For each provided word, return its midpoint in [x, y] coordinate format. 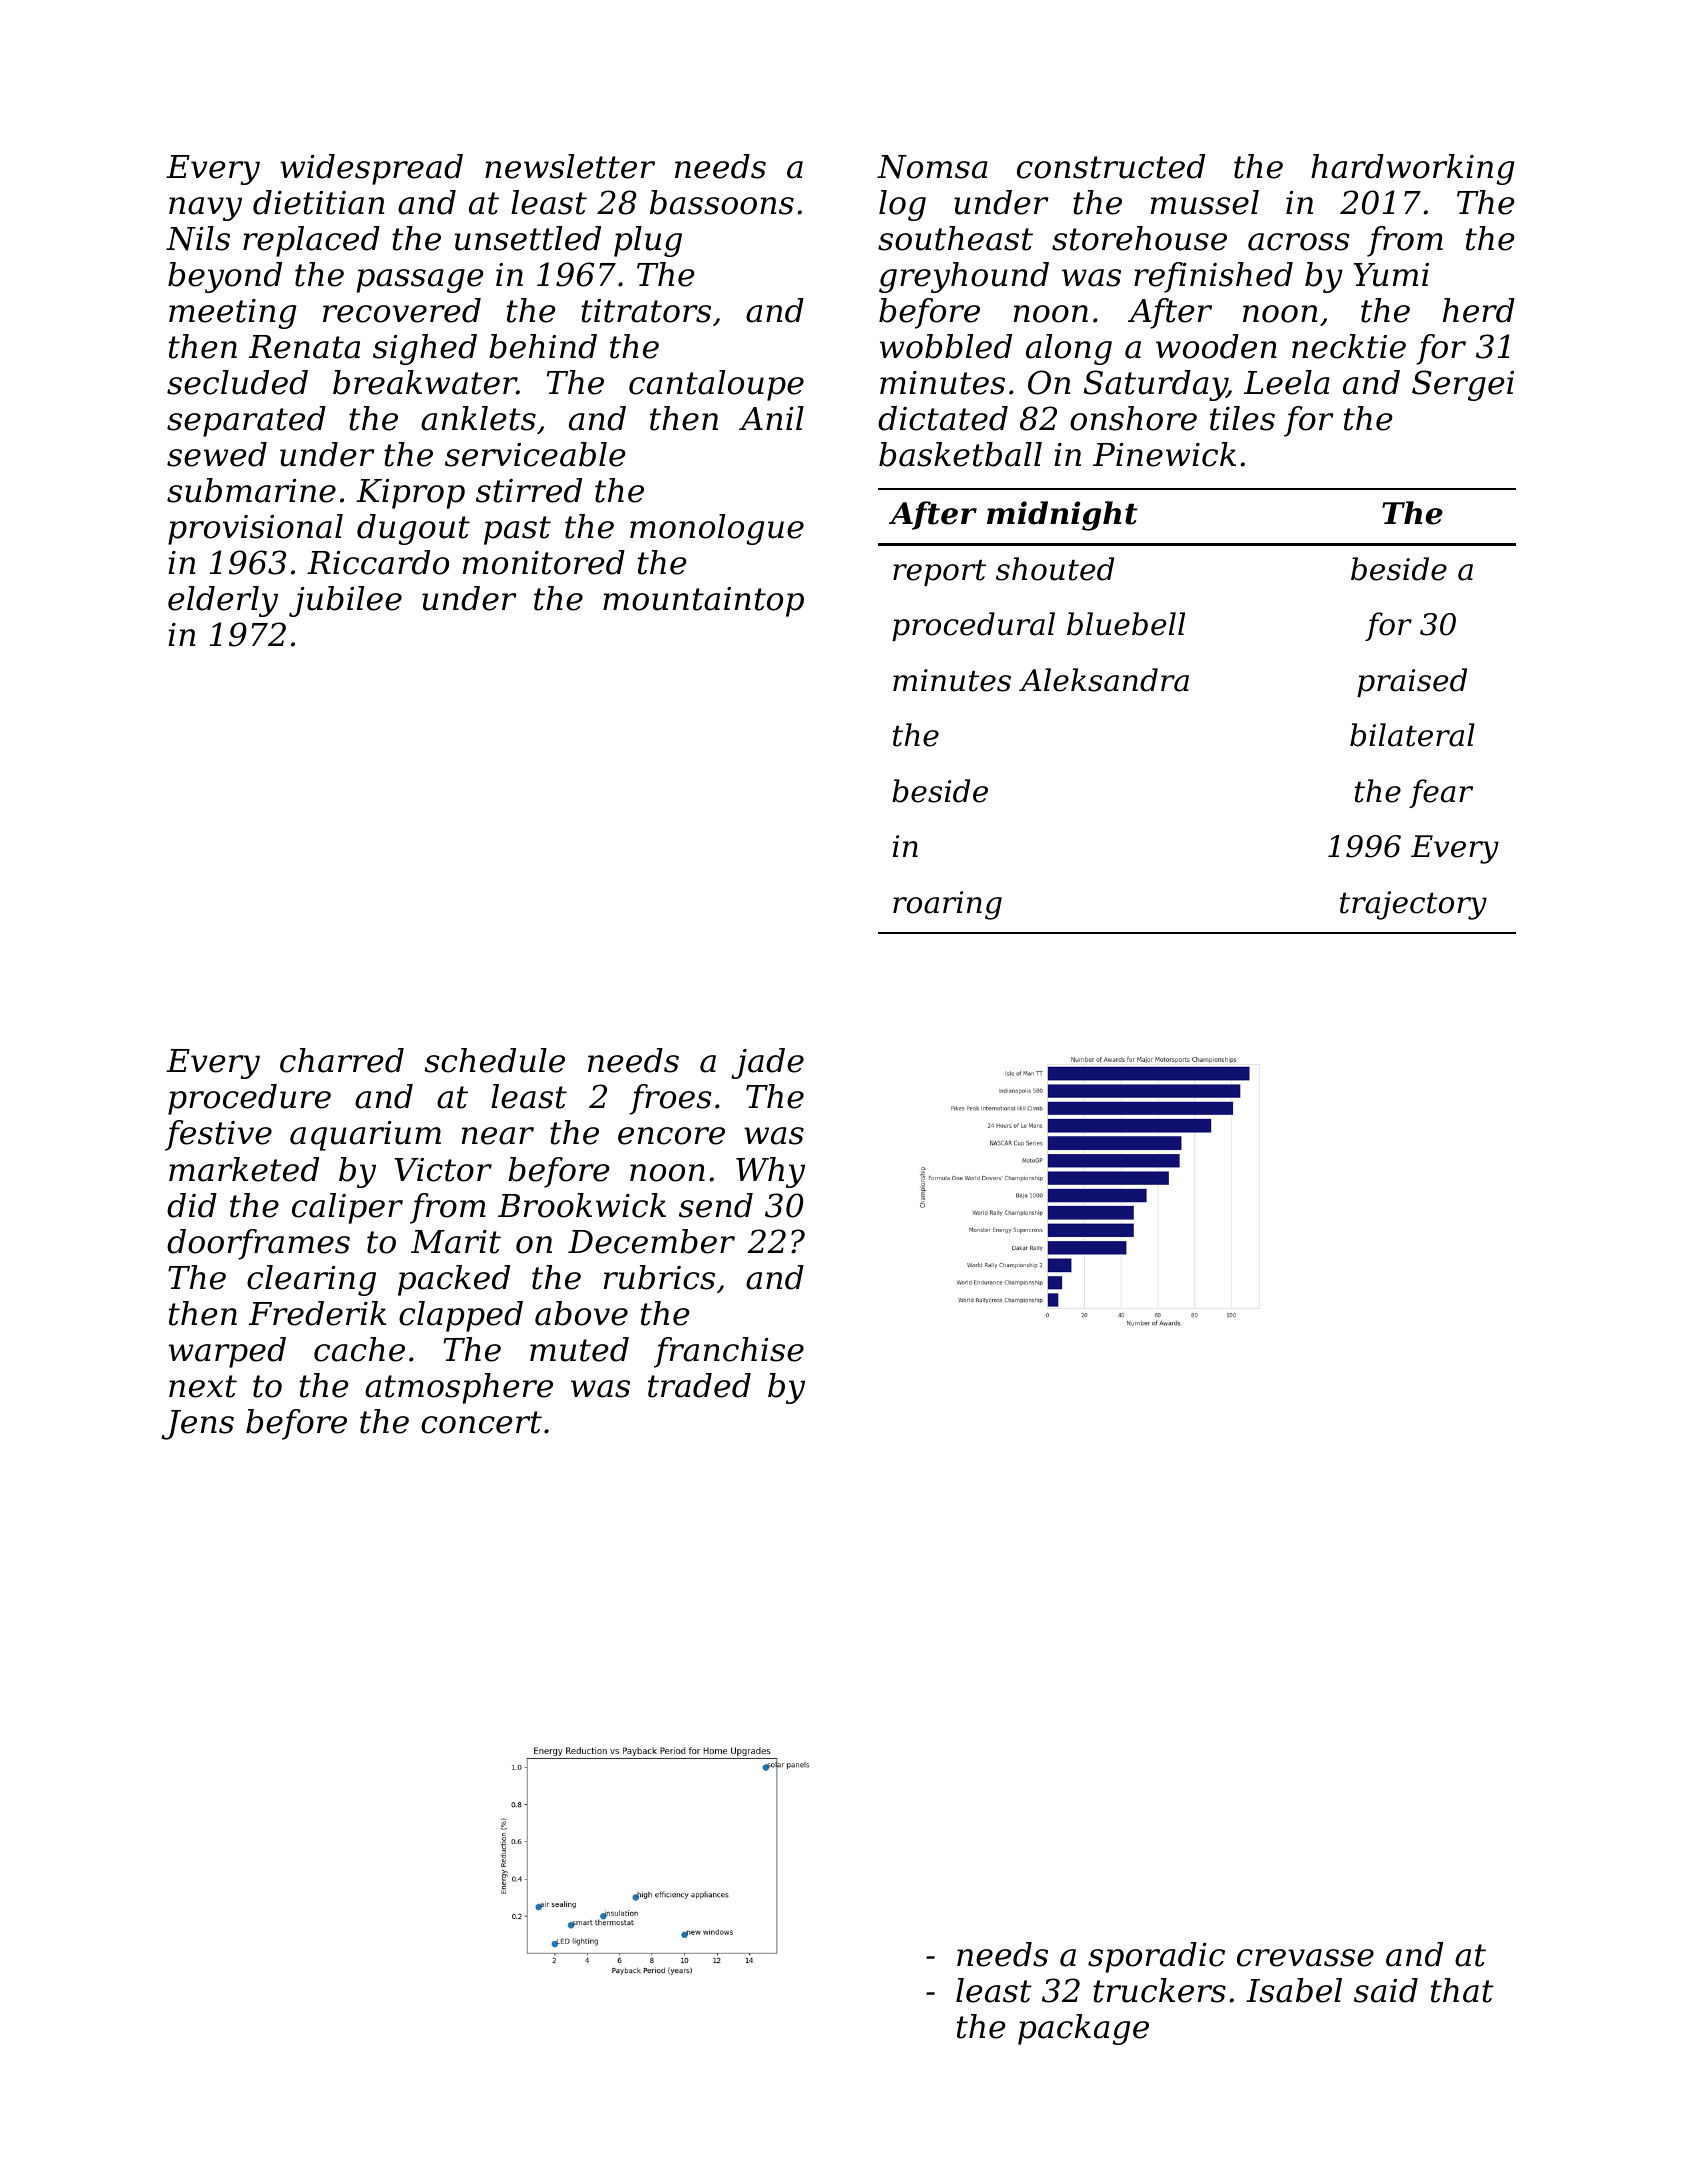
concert [481, 1422]
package [1083, 2029]
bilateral [1412, 735]
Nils [198, 238]
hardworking [1412, 169]
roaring [947, 905]
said [1386, 1990]
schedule [494, 1060]
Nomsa [932, 167]
